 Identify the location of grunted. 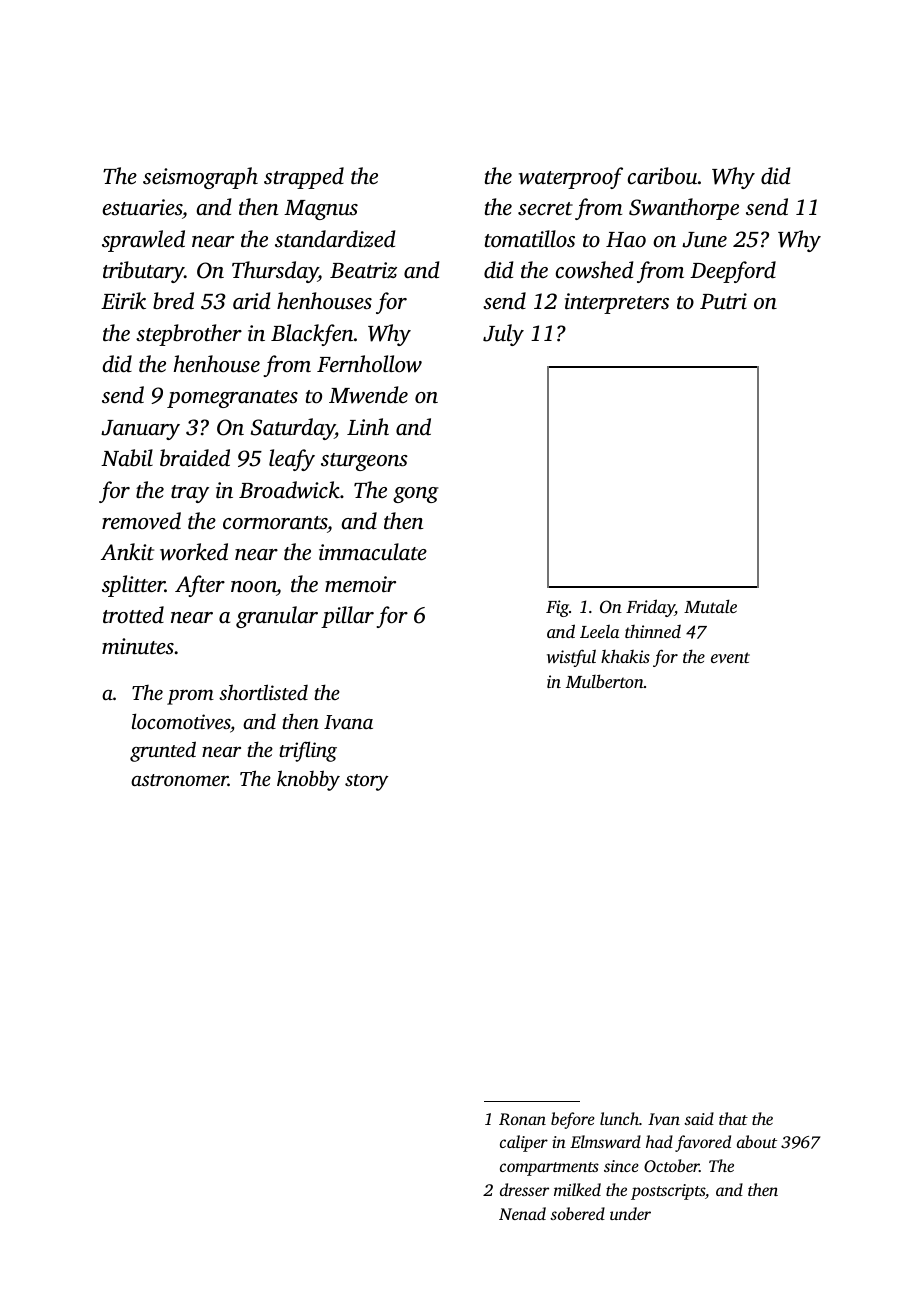
(163, 751).
